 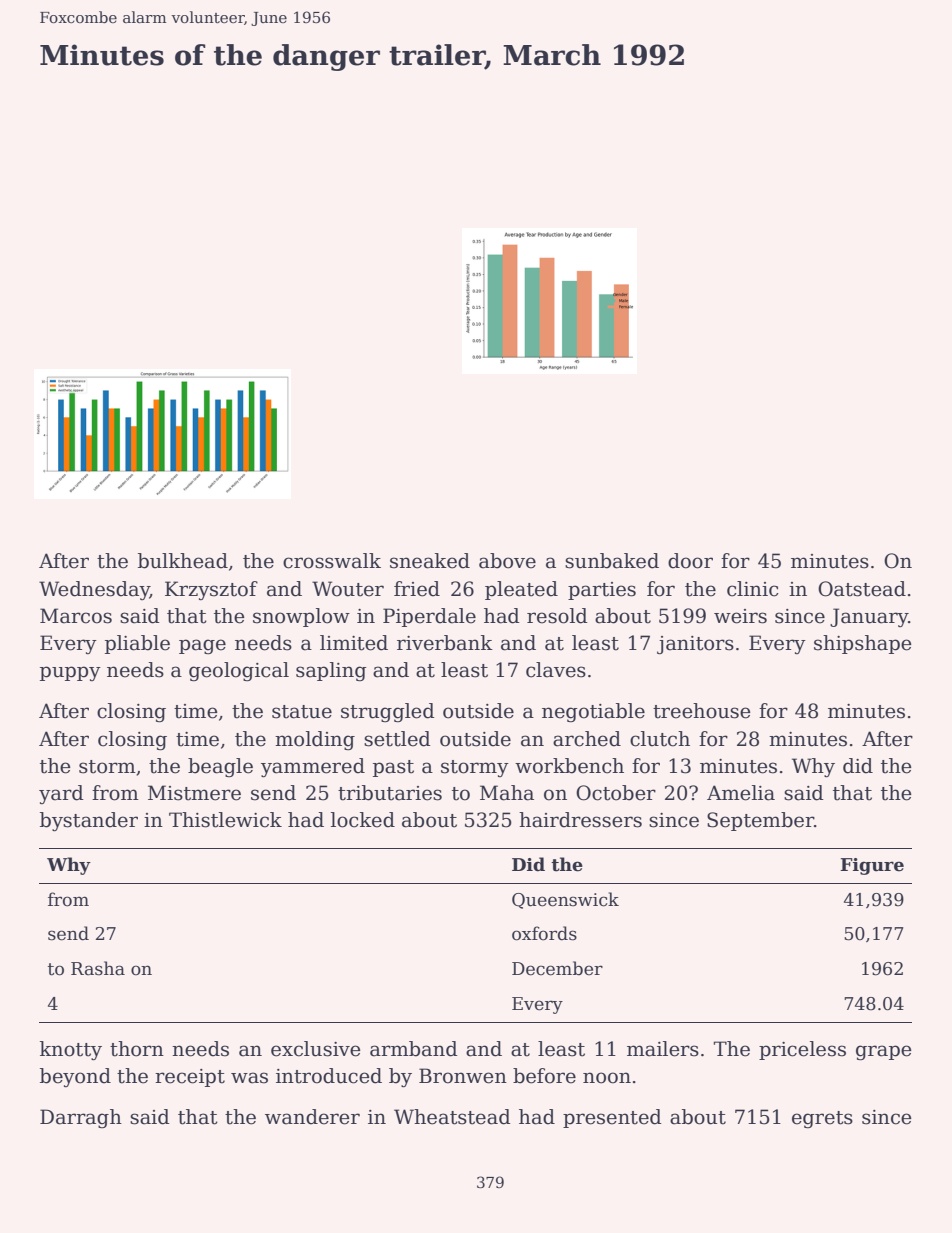 I want to click on shipshape, so click(x=863, y=644).
